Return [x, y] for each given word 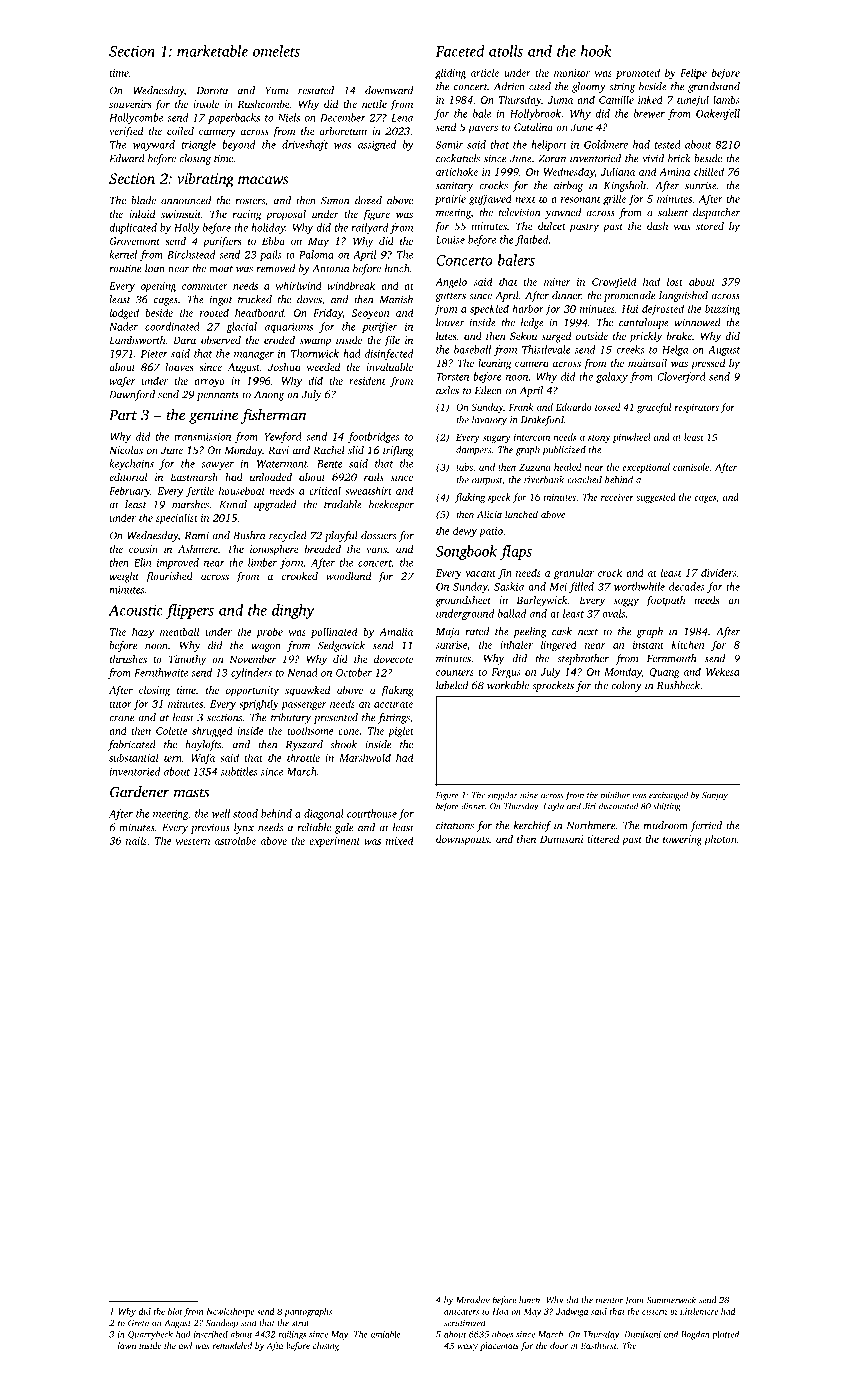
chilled [709, 171]
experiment [334, 842]
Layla [554, 807]
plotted [725, 1335]
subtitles [239, 771]
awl [185, 1345]
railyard [369, 228]
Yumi [277, 91]
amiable [386, 1334]
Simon [335, 200]
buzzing [722, 309]
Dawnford [132, 395]
